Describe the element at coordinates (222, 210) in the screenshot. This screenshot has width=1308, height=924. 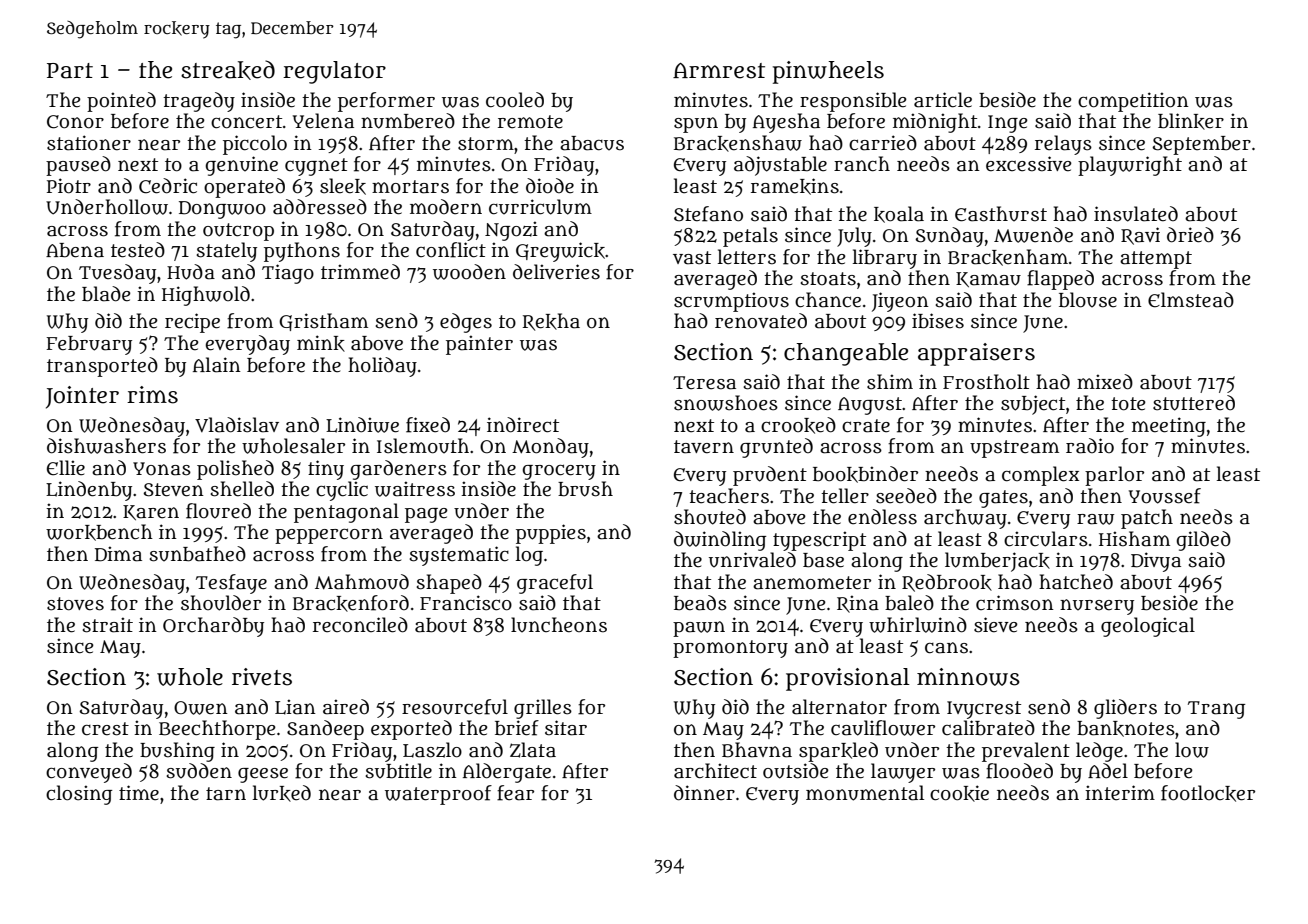
I see `Dongwoo` at that location.
